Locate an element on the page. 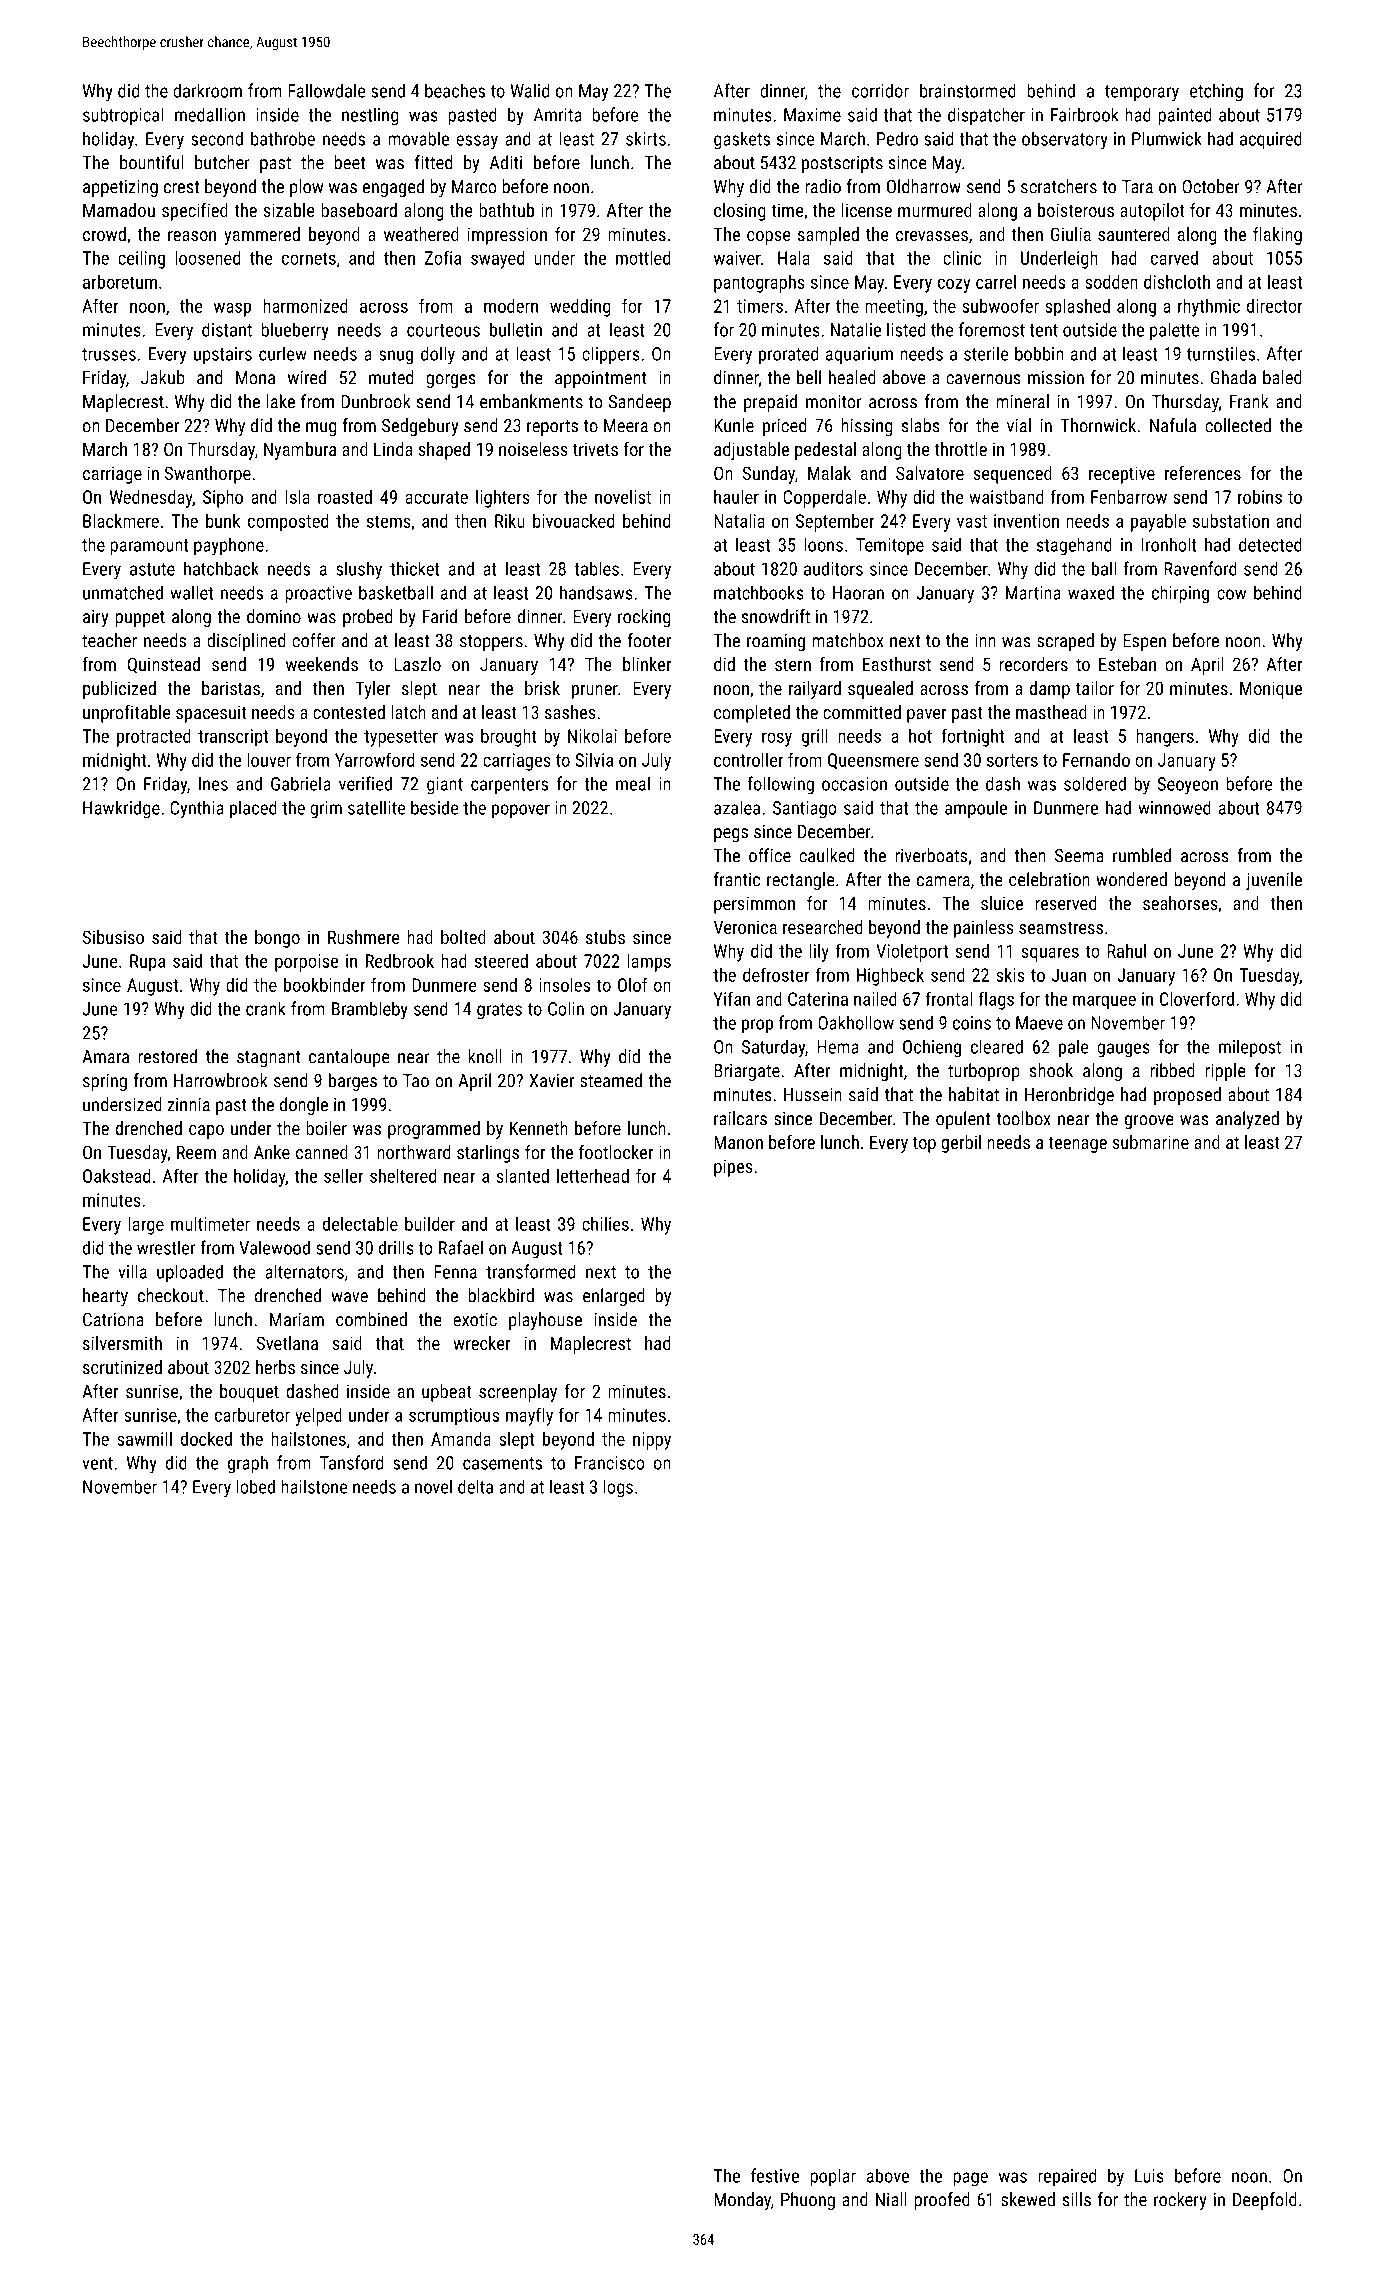 The width and height of the page is (1385, 2281). seahorses is located at coordinates (1180, 903).
